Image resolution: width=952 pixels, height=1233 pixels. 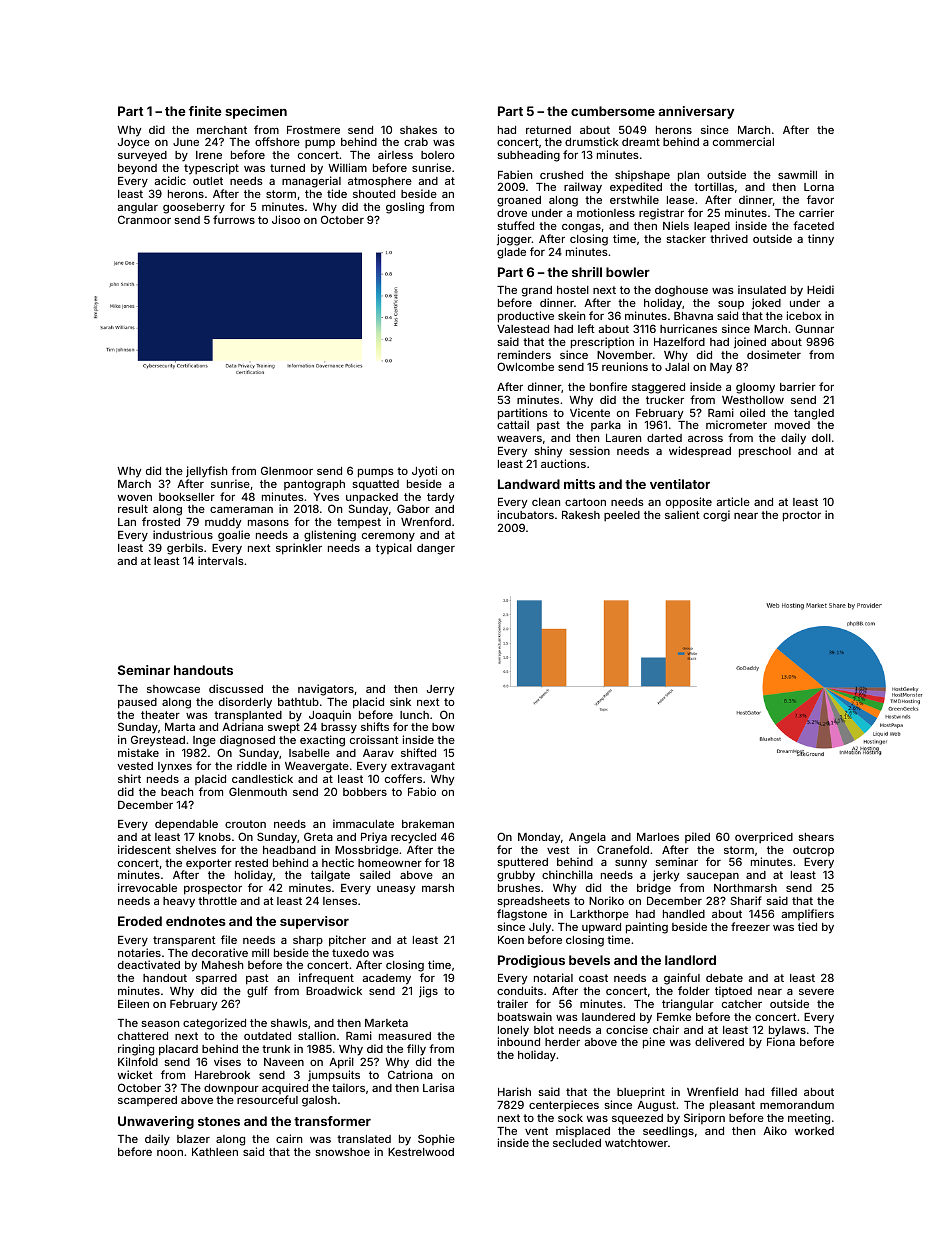 What do you see at coordinates (533, 902) in the screenshot?
I see `spreadsheets` at bounding box center [533, 902].
